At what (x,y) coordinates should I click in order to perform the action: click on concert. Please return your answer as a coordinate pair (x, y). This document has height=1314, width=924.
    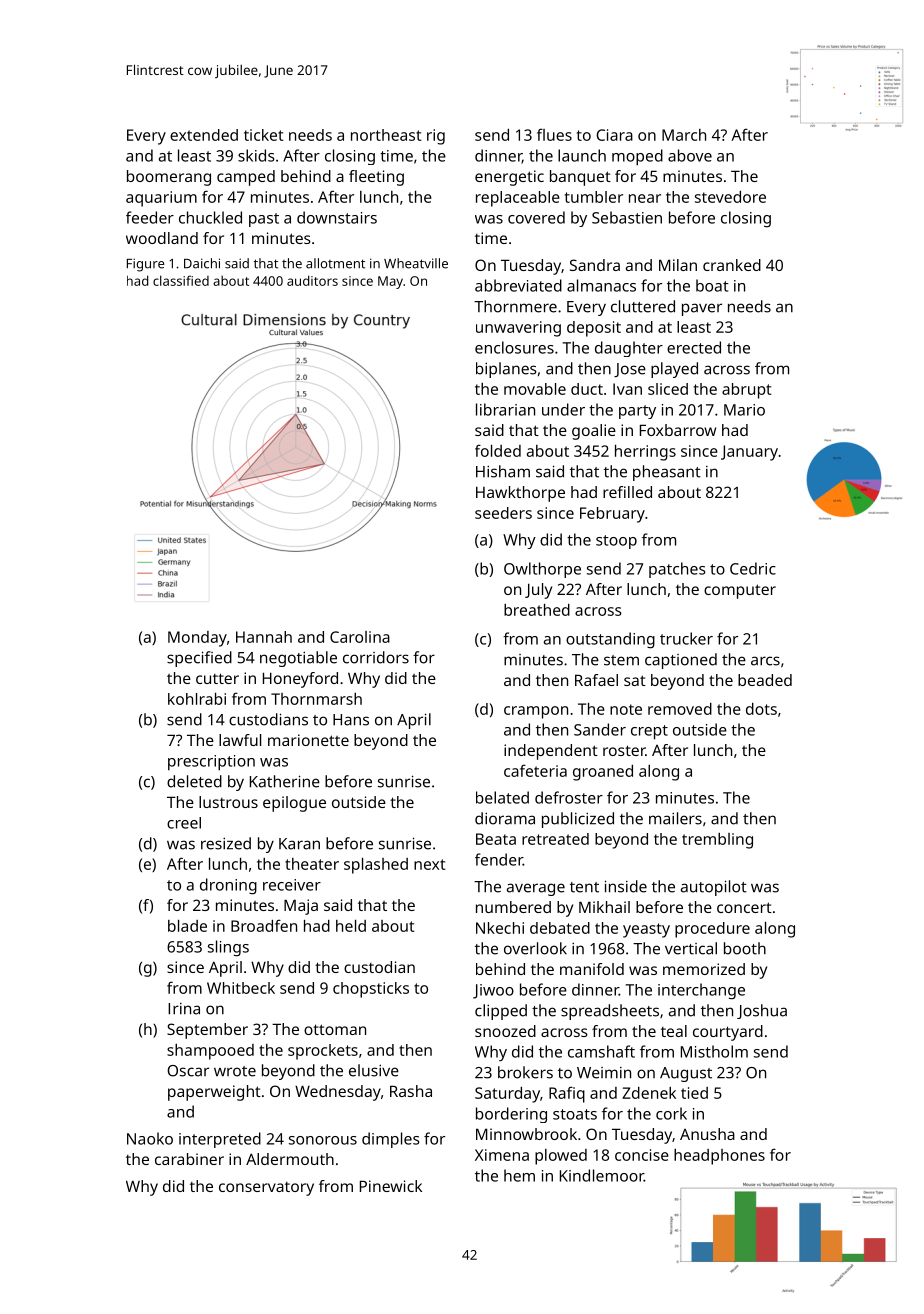
    Looking at the image, I should click on (744, 907).
